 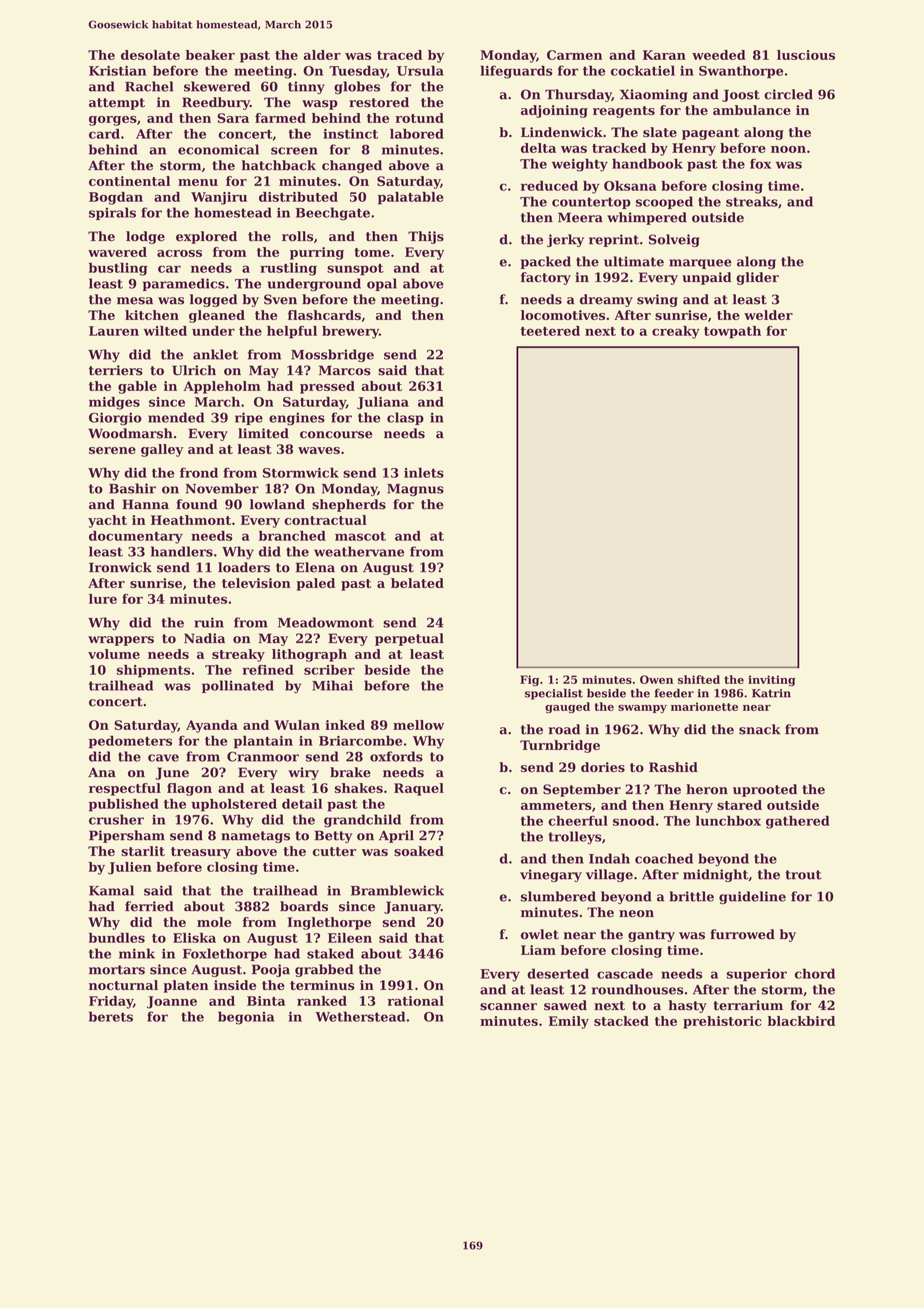 What do you see at coordinates (768, 315) in the page?
I see `welder` at bounding box center [768, 315].
